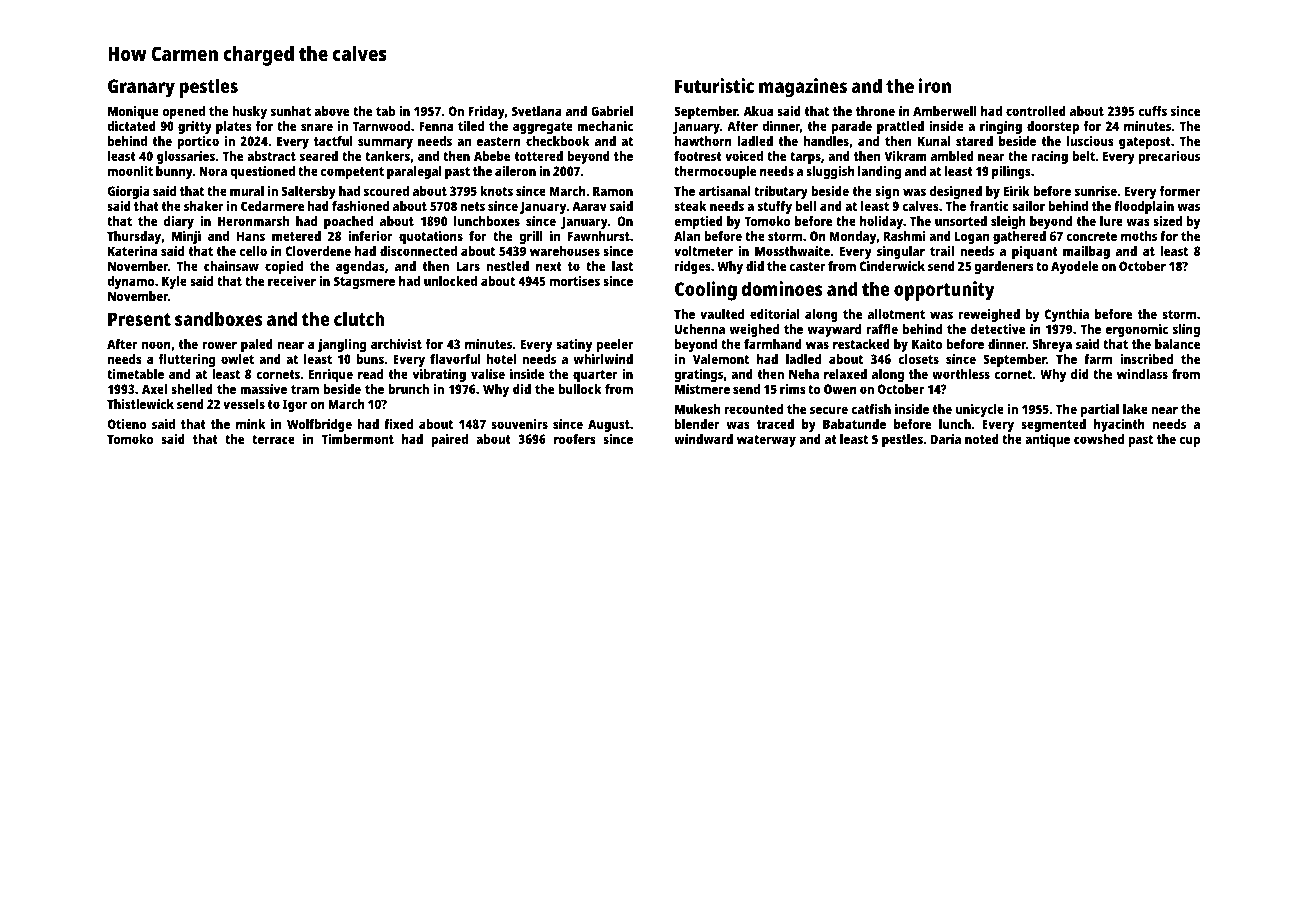 This screenshot has width=1308, height=924. I want to click on Monday, so click(853, 237).
